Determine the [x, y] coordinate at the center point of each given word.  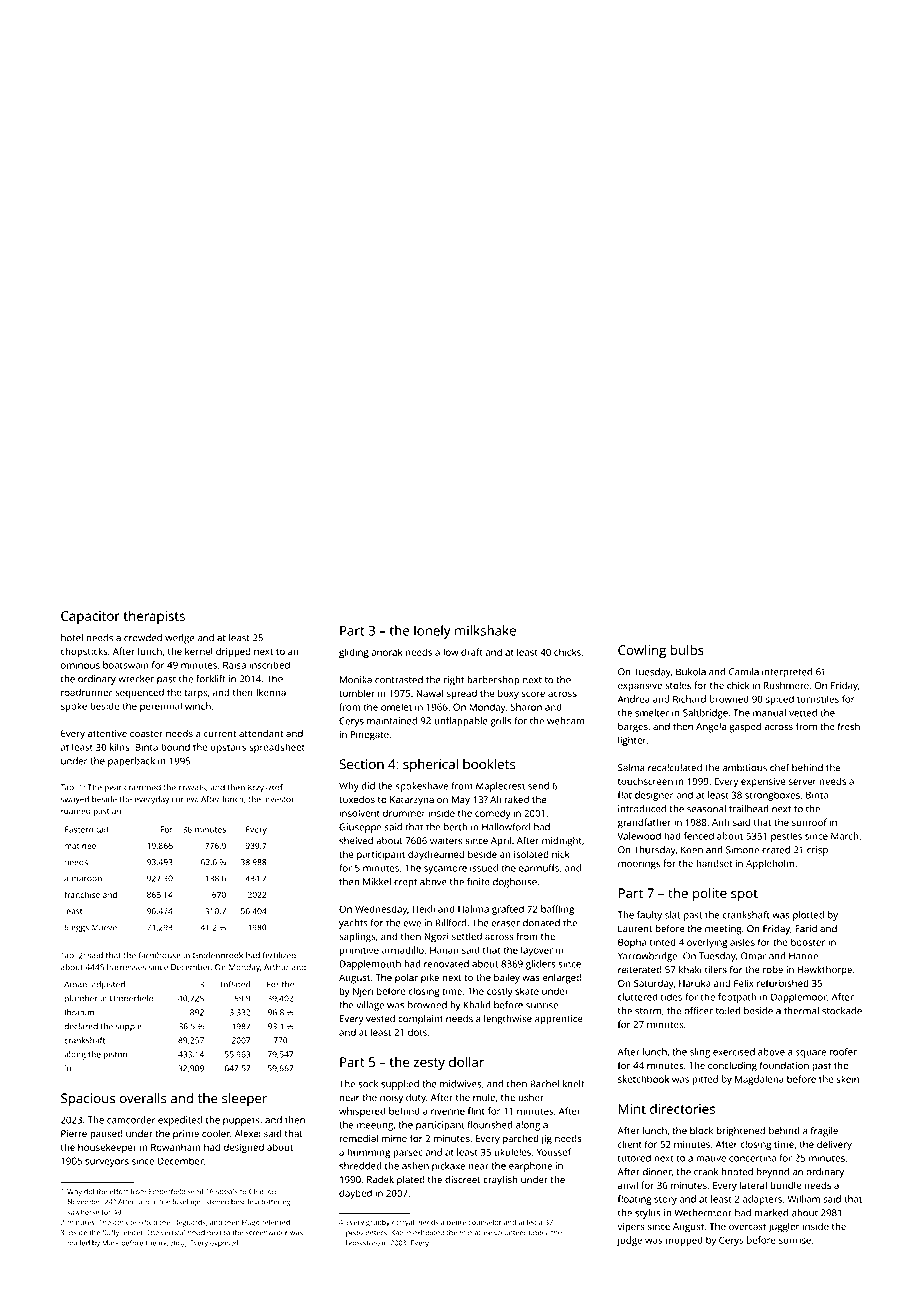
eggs [80, 929]
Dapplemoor [799, 998]
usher [531, 1097]
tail [102, 829]
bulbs [687, 650]
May [461, 801]
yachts [353, 924]
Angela [711, 728]
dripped [233, 652]
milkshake [485, 630]
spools [227, 1192]
